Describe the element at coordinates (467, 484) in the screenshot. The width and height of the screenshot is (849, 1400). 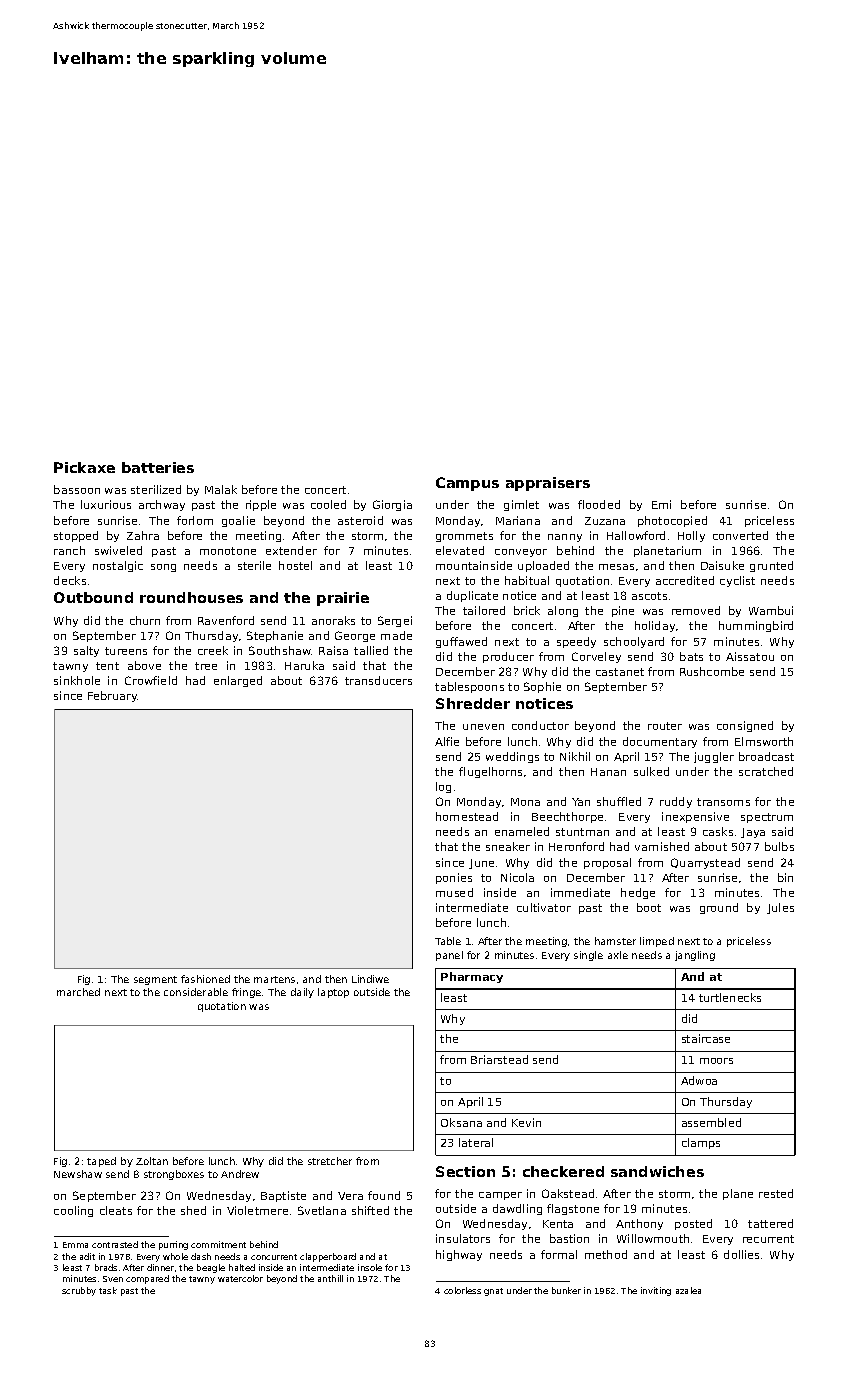
I see `Campus` at that location.
